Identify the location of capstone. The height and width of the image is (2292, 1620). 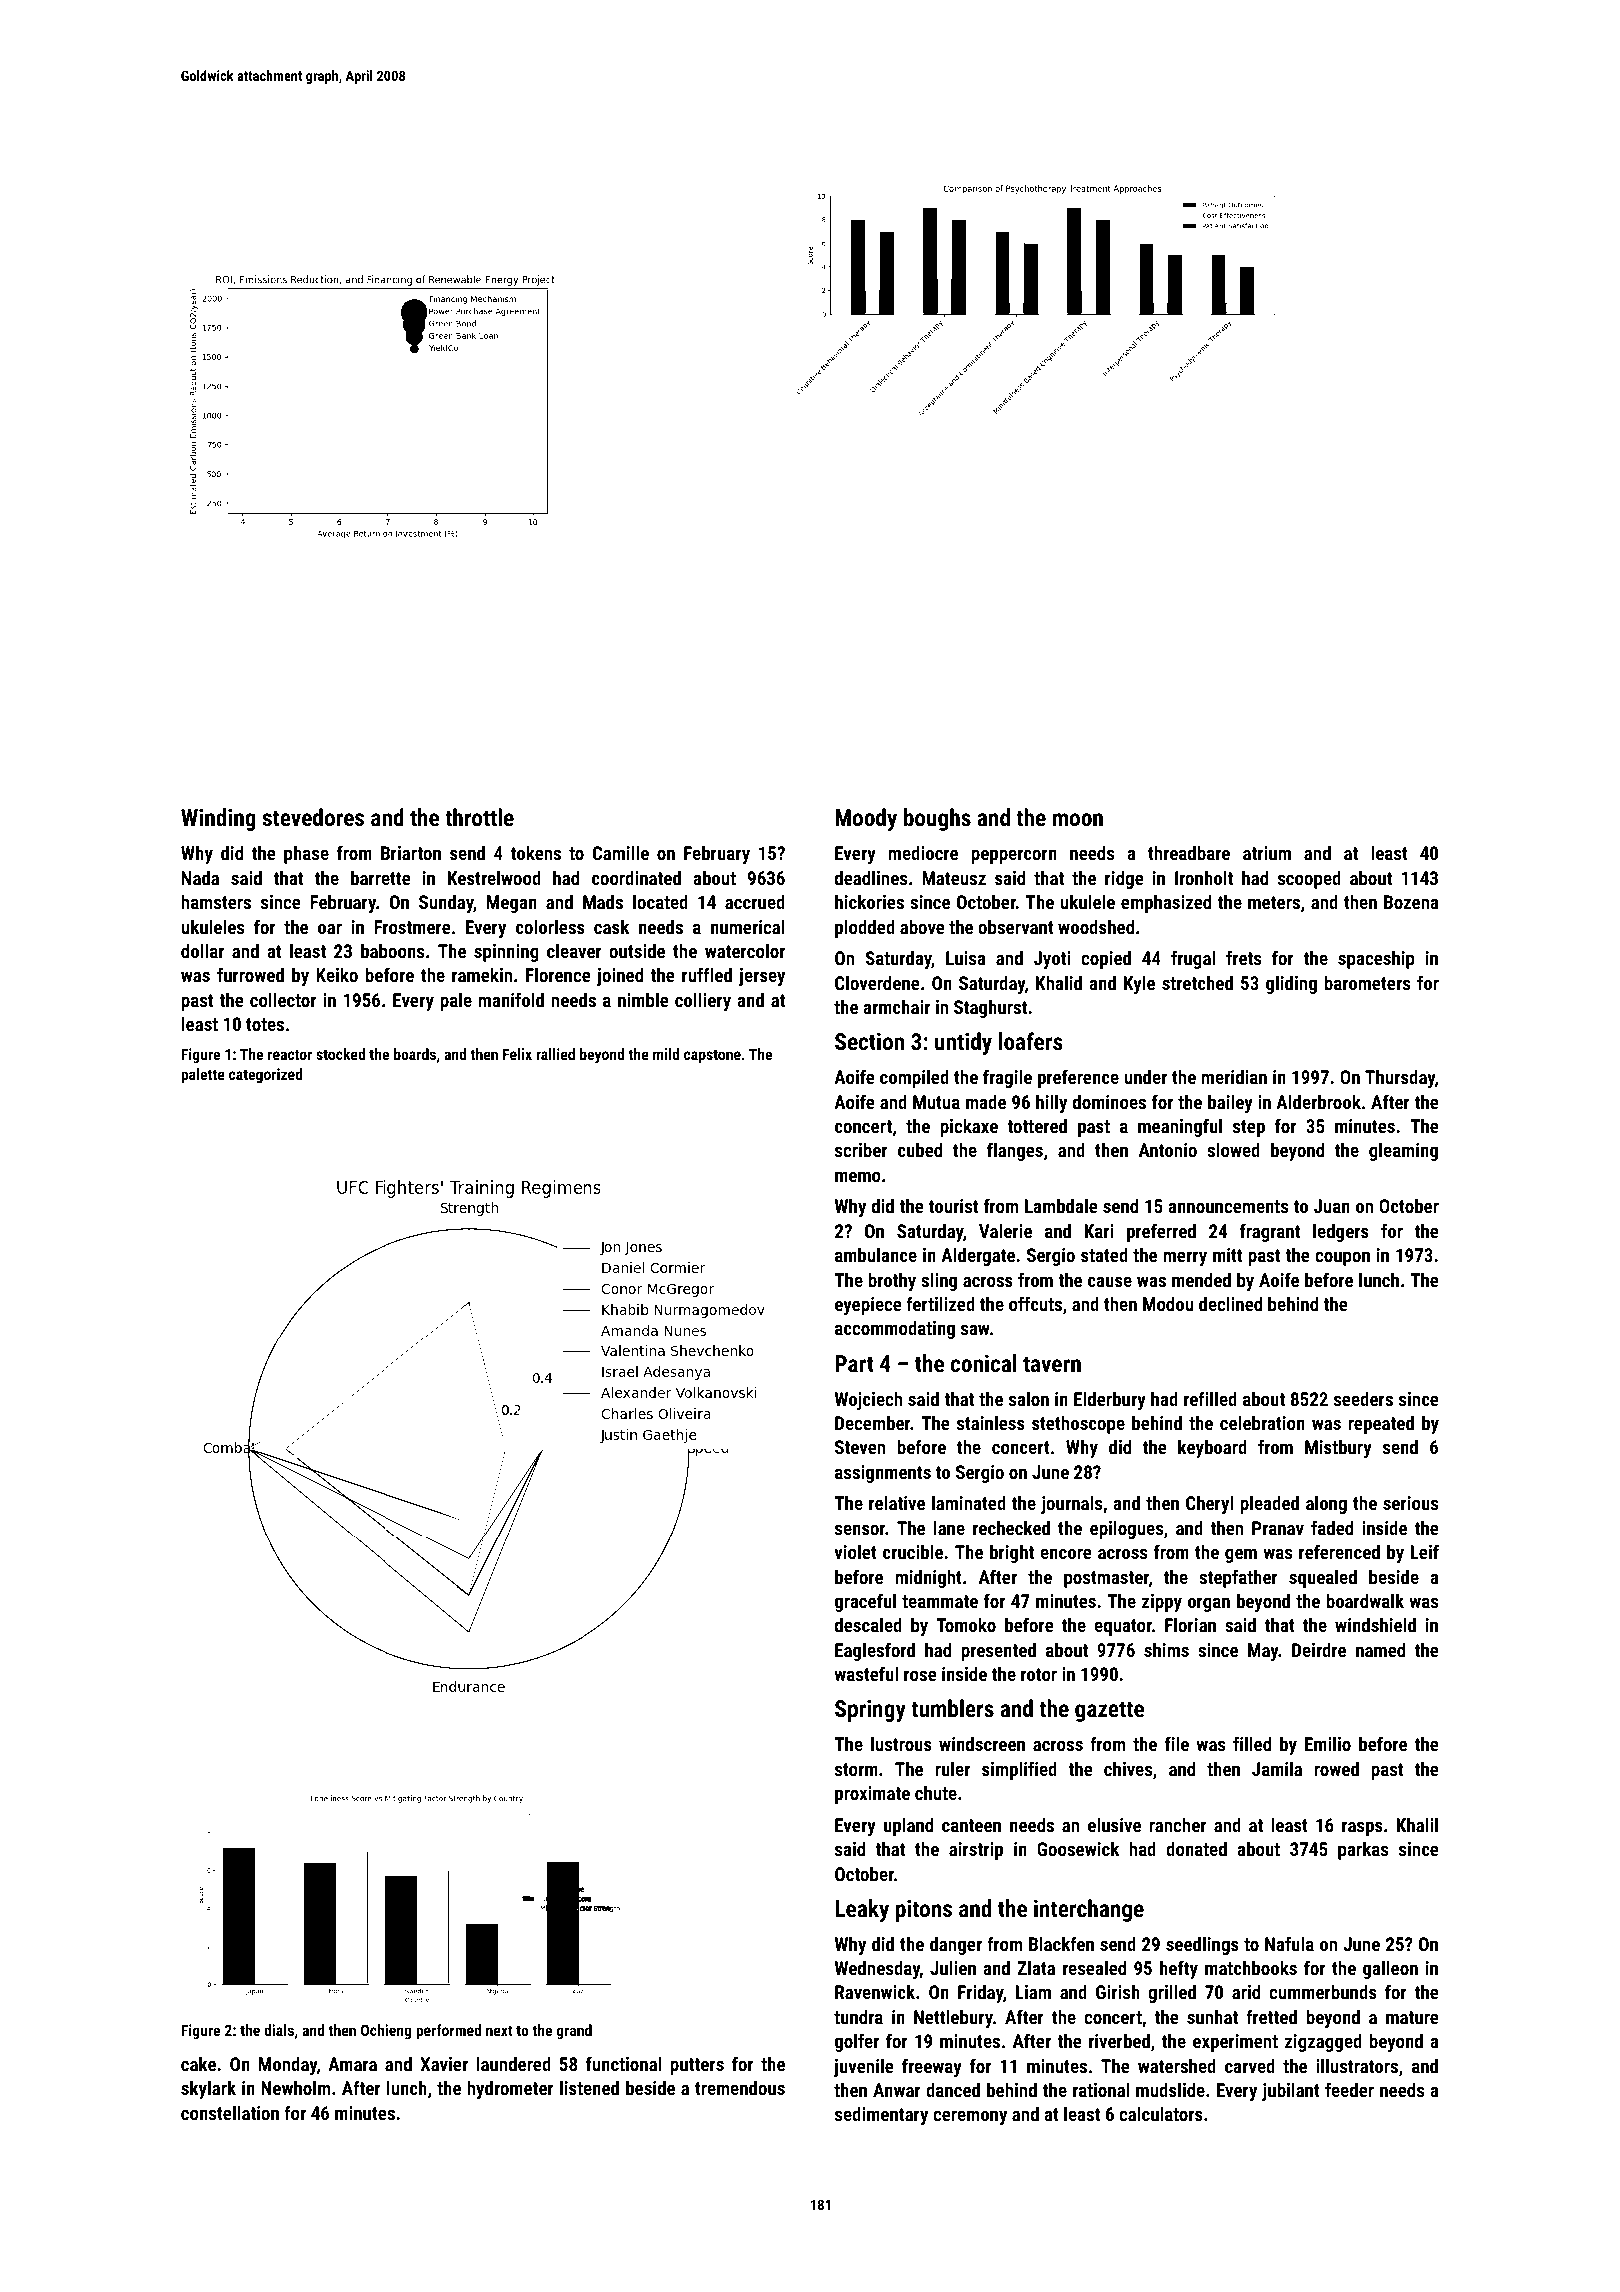
(712, 1056).
